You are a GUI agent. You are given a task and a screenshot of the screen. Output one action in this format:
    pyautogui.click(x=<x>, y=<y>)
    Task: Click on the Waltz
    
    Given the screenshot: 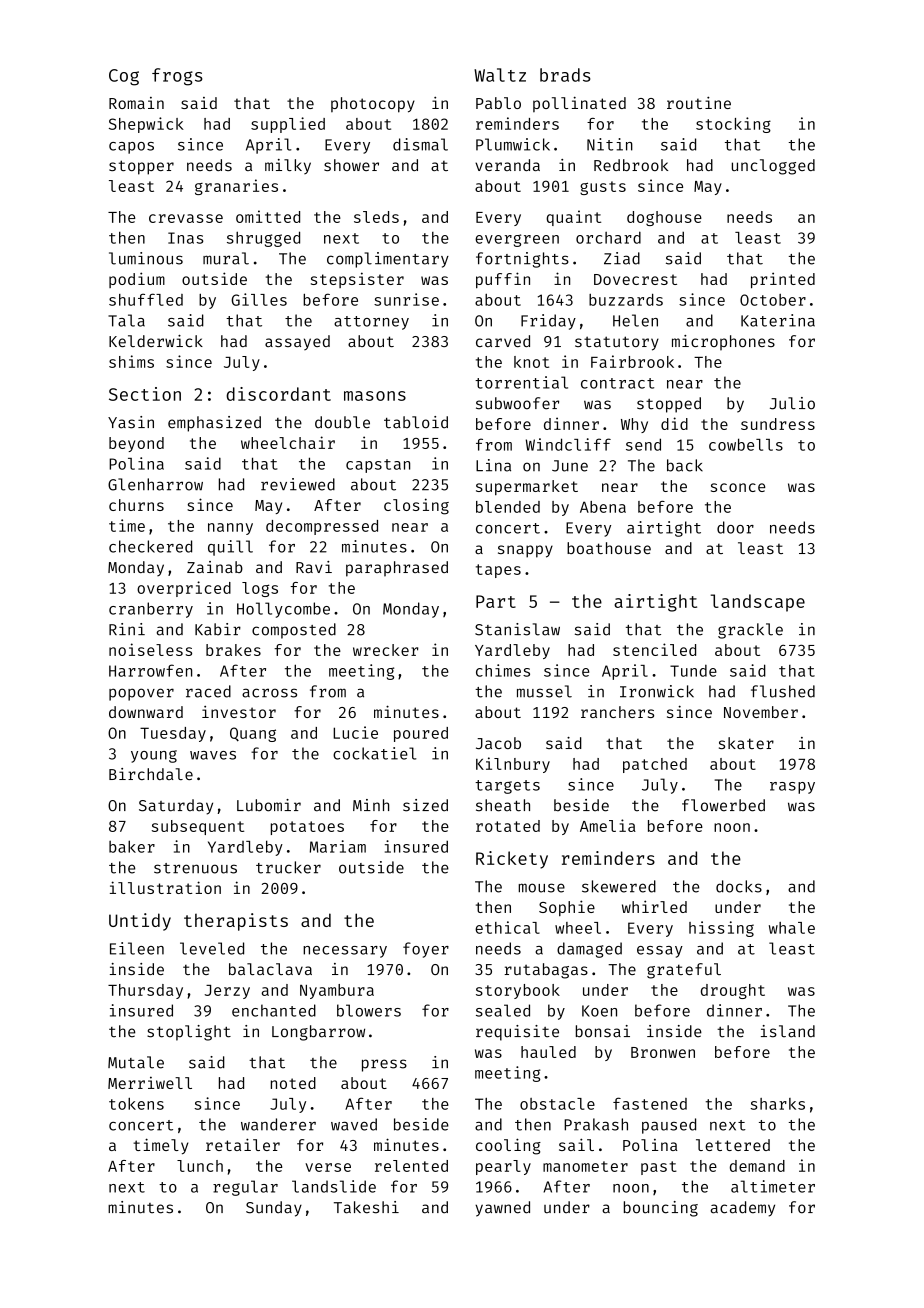 What is the action you would take?
    pyautogui.click(x=500, y=75)
